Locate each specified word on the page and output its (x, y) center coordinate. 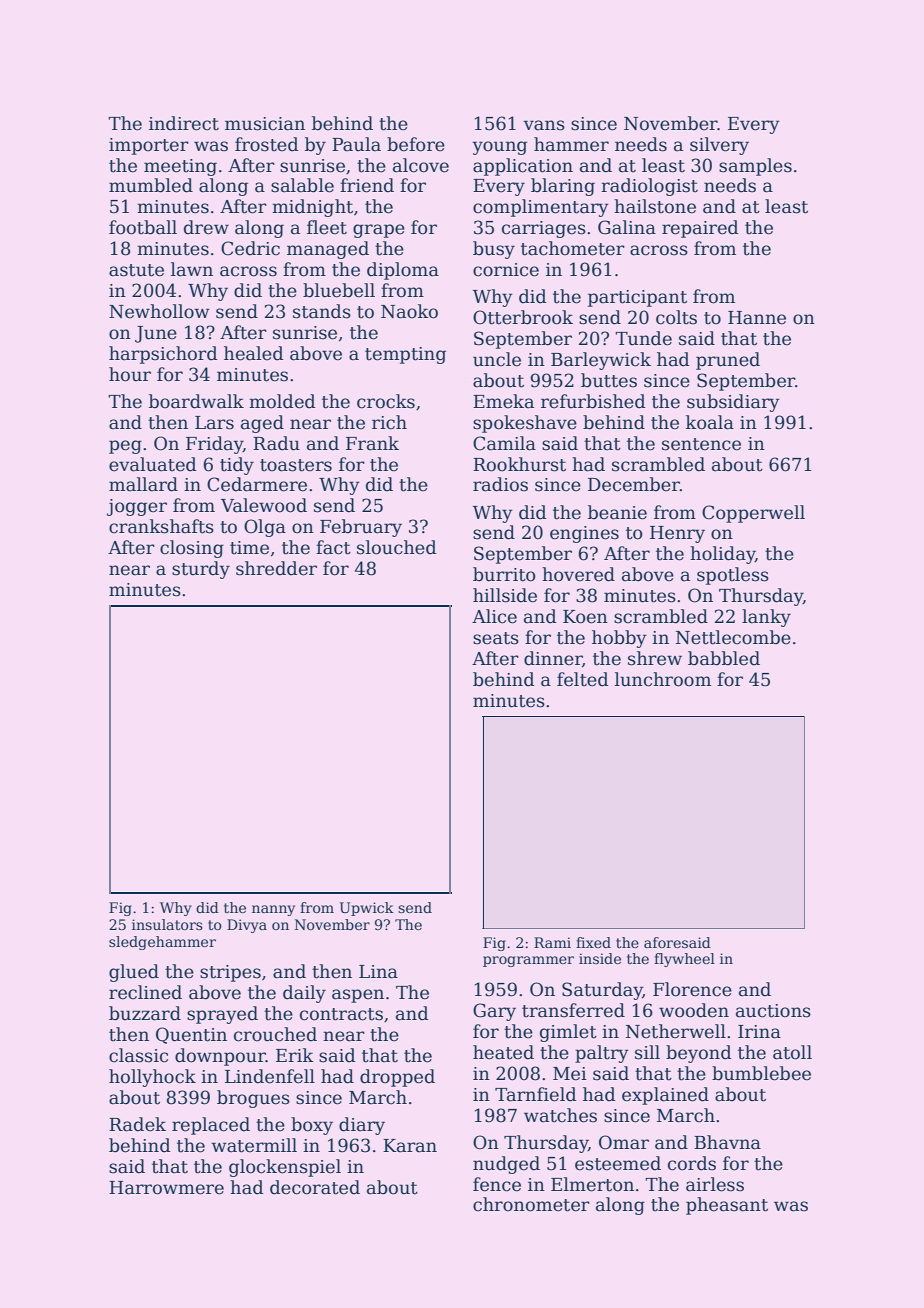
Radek (137, 1124)
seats (496, 638)
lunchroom (663, 679)
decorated (315, 1187)
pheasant (727, 1206)
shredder (276, 568)
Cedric (250, 248)
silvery (719, 146)
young (499, 148)
